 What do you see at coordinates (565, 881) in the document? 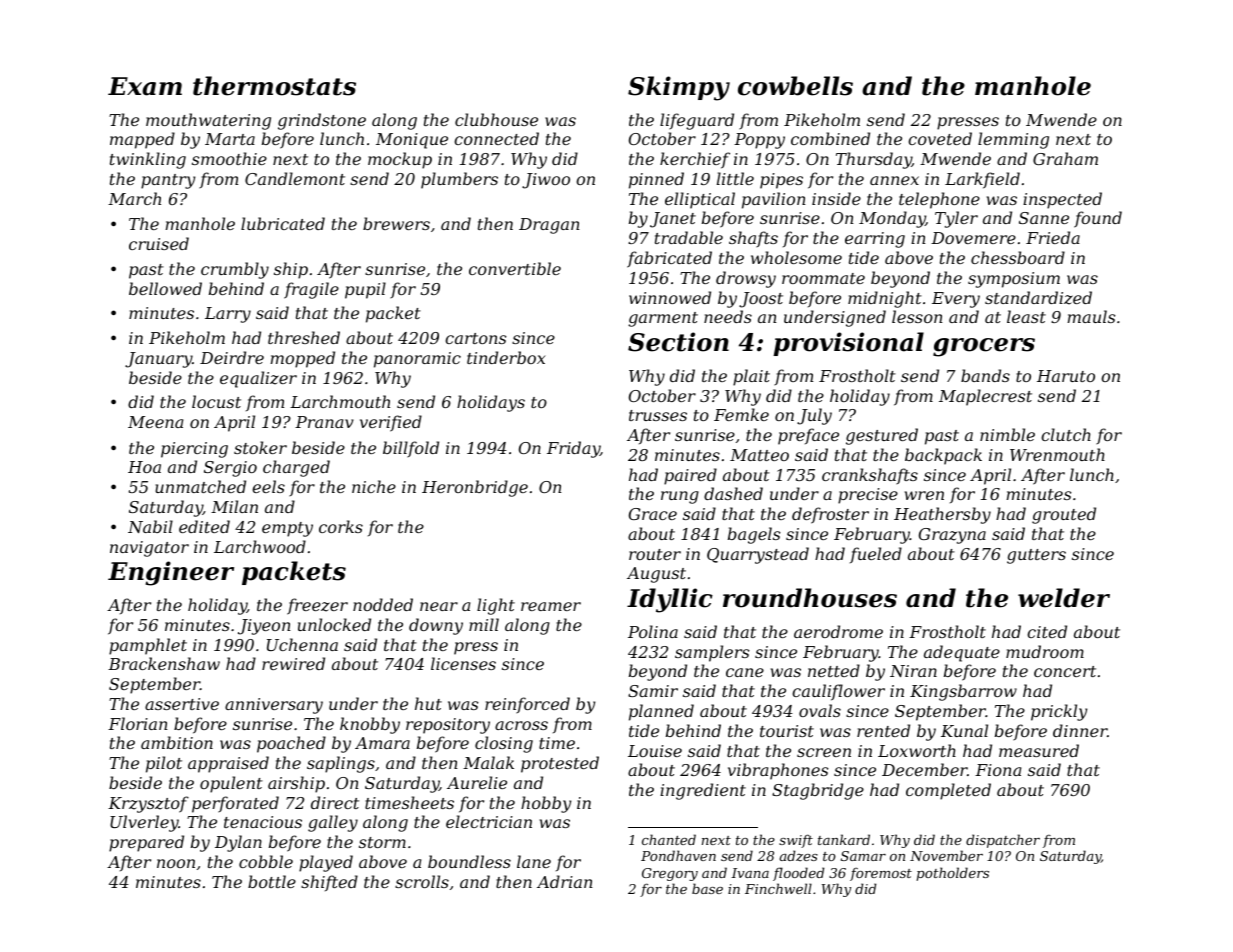
I see `Adrian` at bounding box center [565, 881].
